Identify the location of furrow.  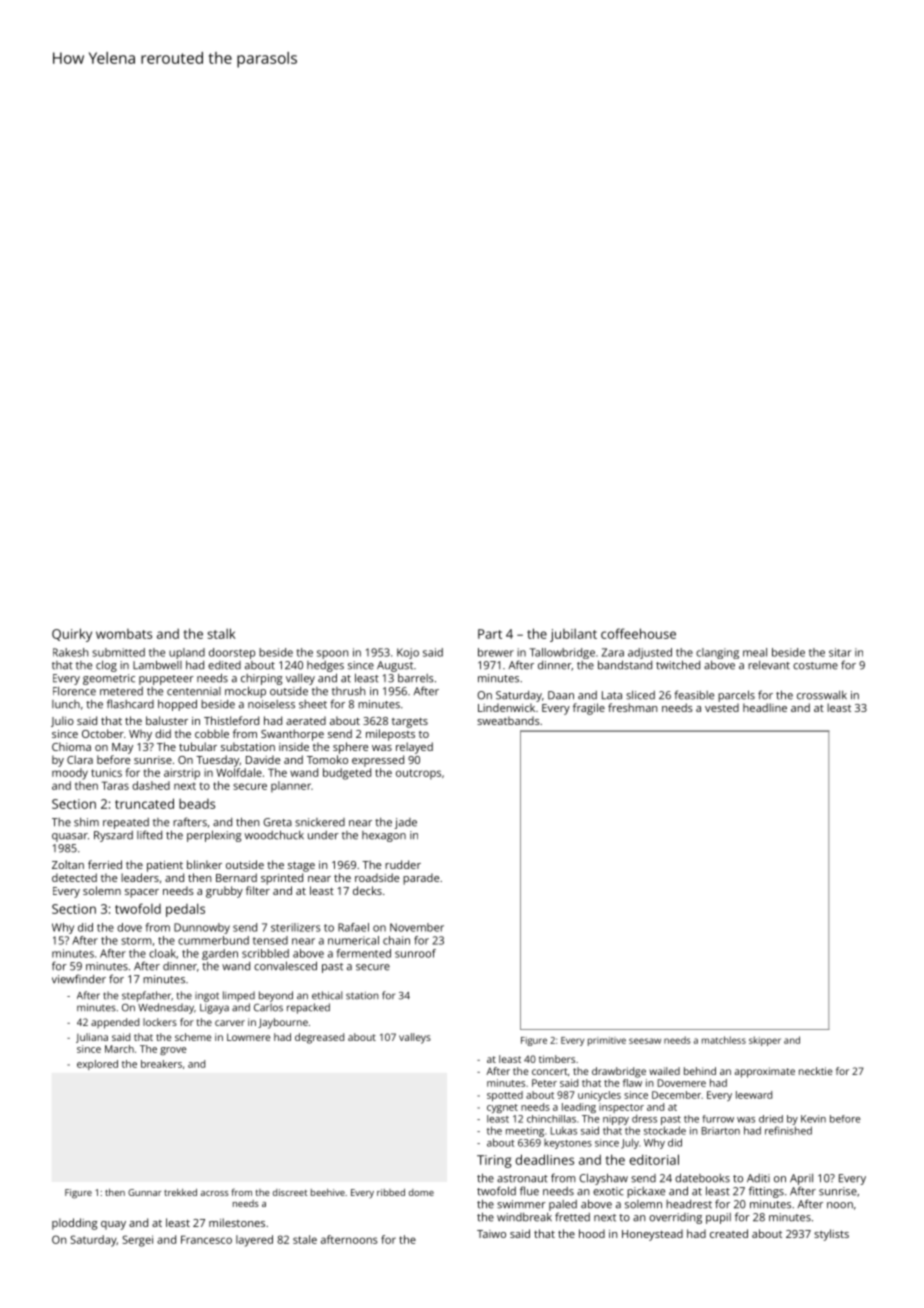
(718, 1119).
